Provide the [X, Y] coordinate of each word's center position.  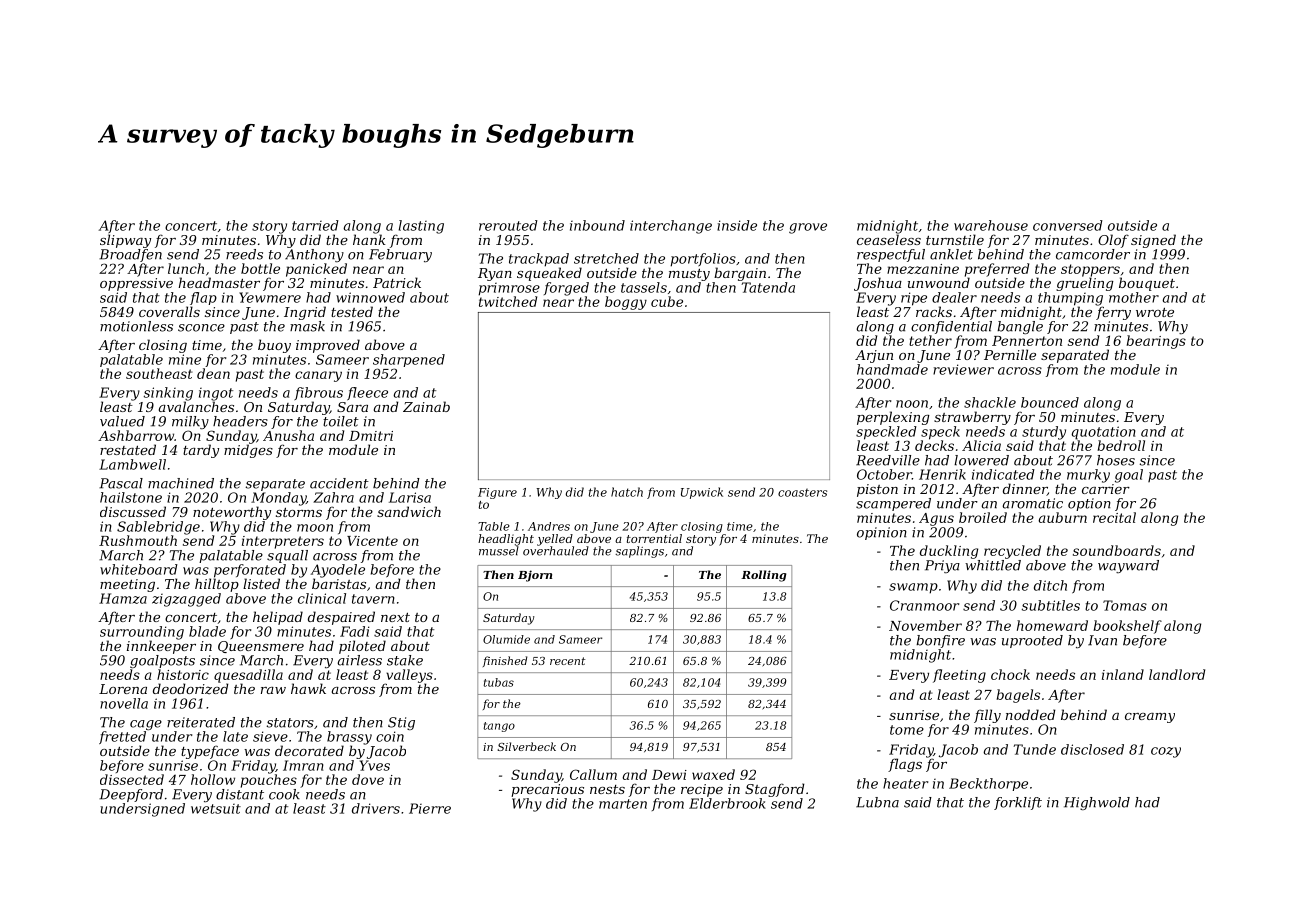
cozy [1166, 752]
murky [1088, 476]
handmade [892, 369]
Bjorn [535, 576]
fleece [367, 393]
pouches [269, 781]
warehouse [991, 225]
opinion [882, 533]
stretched [606, 258]
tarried [315, 225]
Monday [278, 499]
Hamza [123, 598]
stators [290, 723]
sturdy [1044, 433]
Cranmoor [924, 605]
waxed [713, 774]
